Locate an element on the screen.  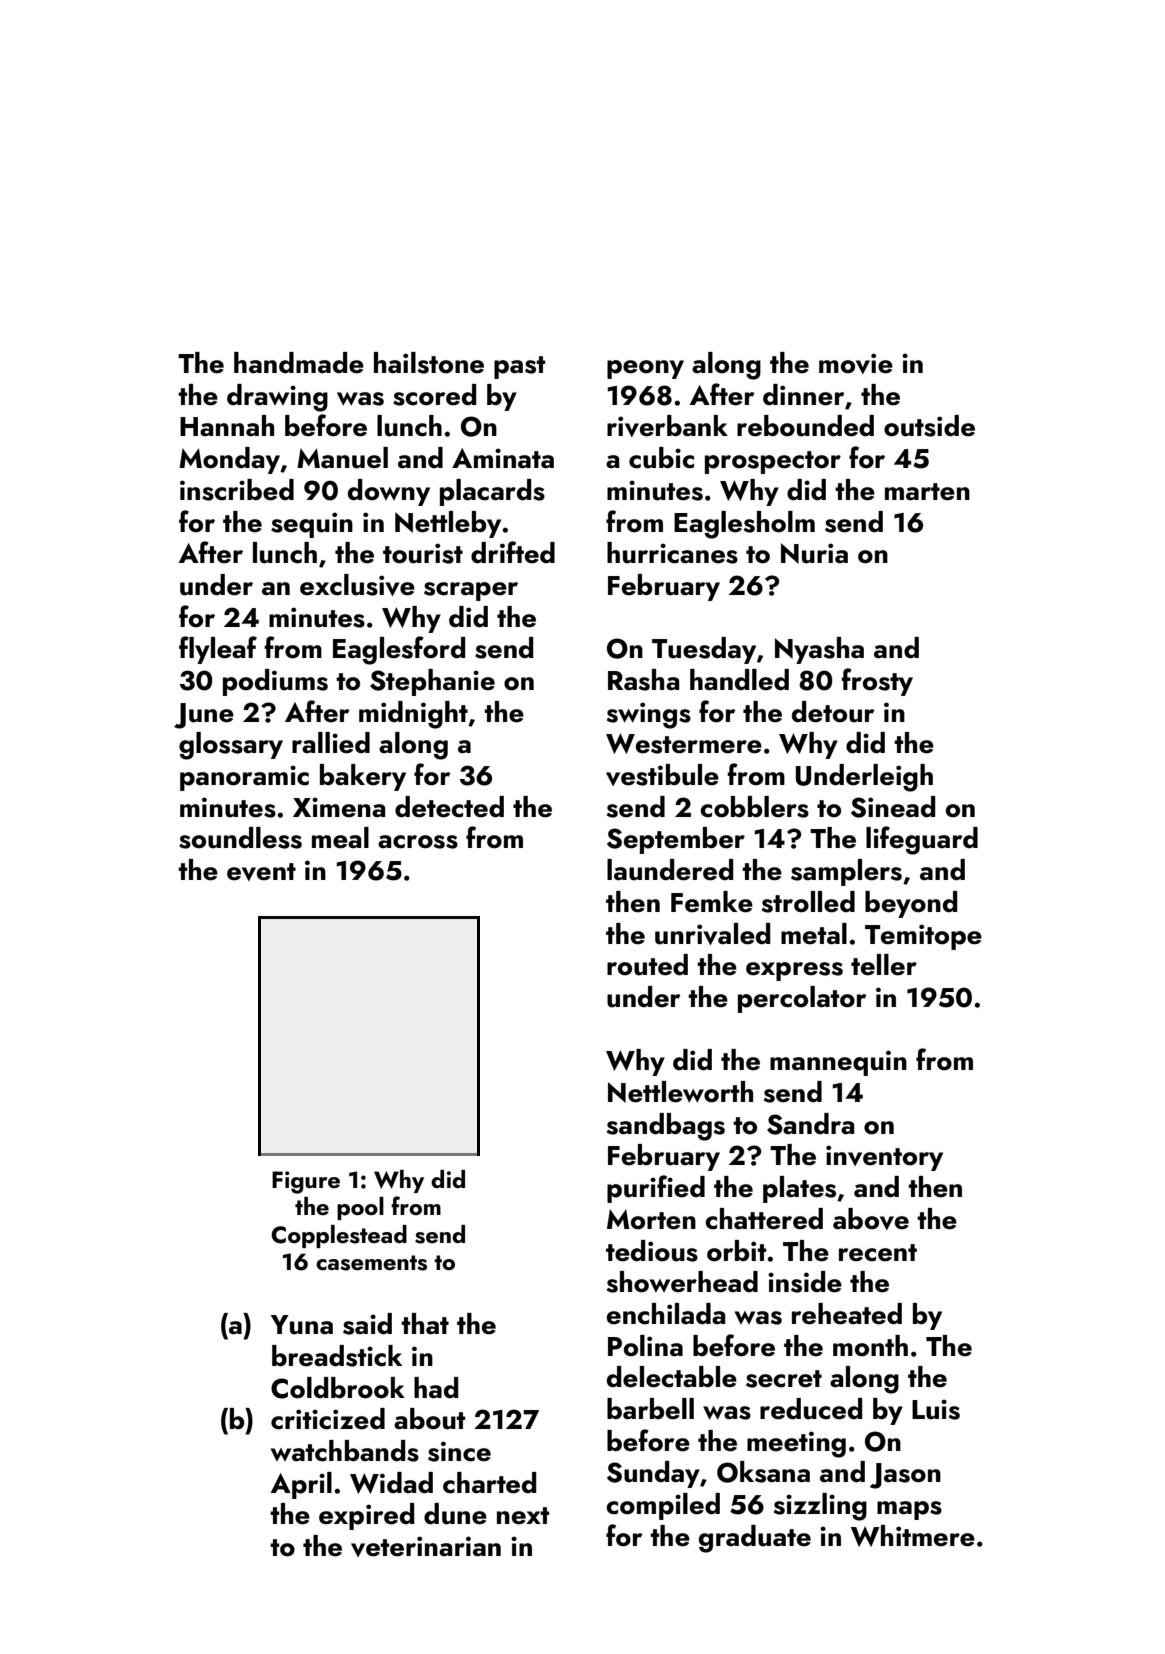
criticized is located at coordinates (328, 1419).
